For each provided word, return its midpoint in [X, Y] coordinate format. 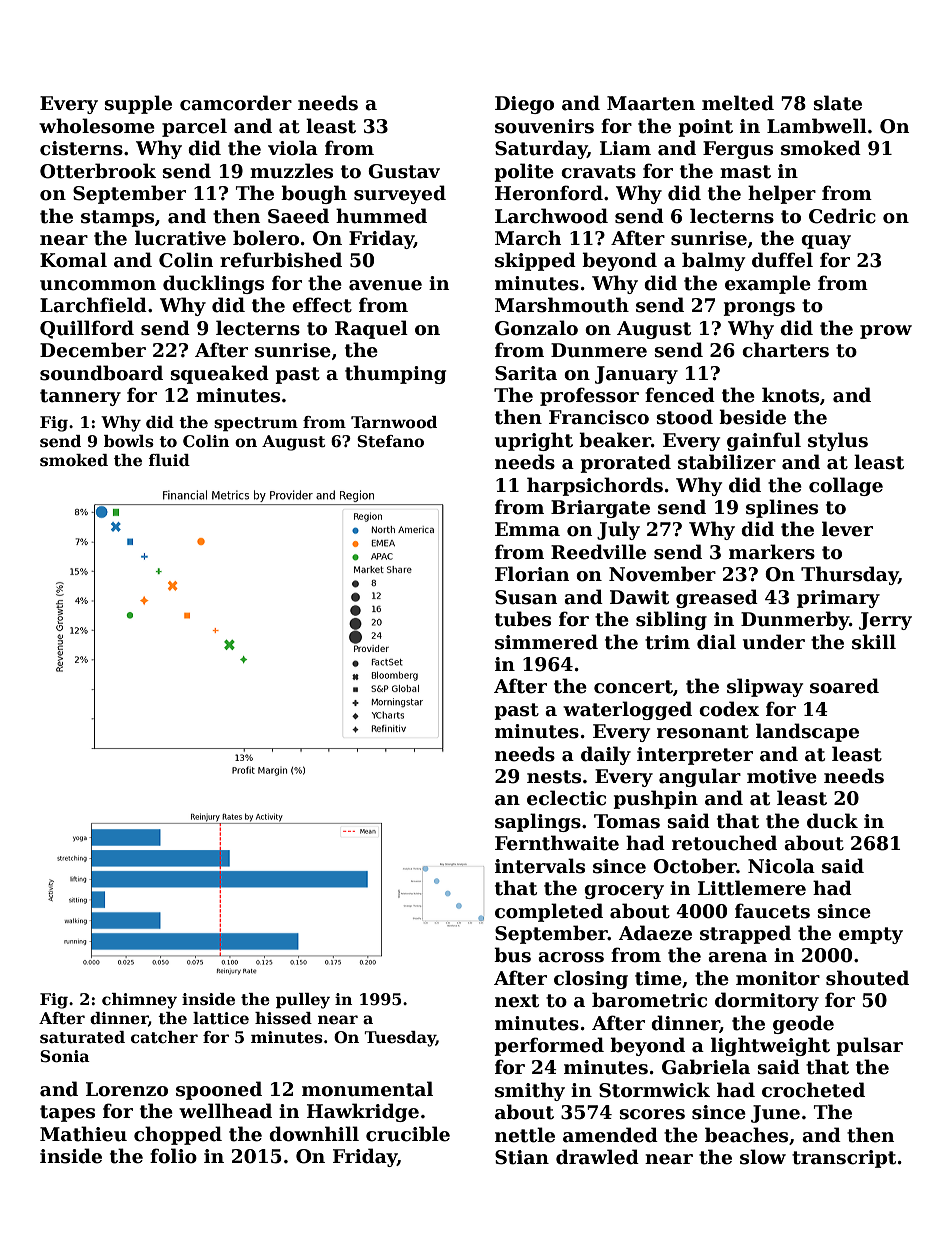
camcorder [236, 103]
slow [763, 1157]
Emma [527, 529]
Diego [524, 105]
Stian [522, 1157]
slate [837, 103]
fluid [169, 460]
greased [717, 598]
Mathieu [83, 1134]
